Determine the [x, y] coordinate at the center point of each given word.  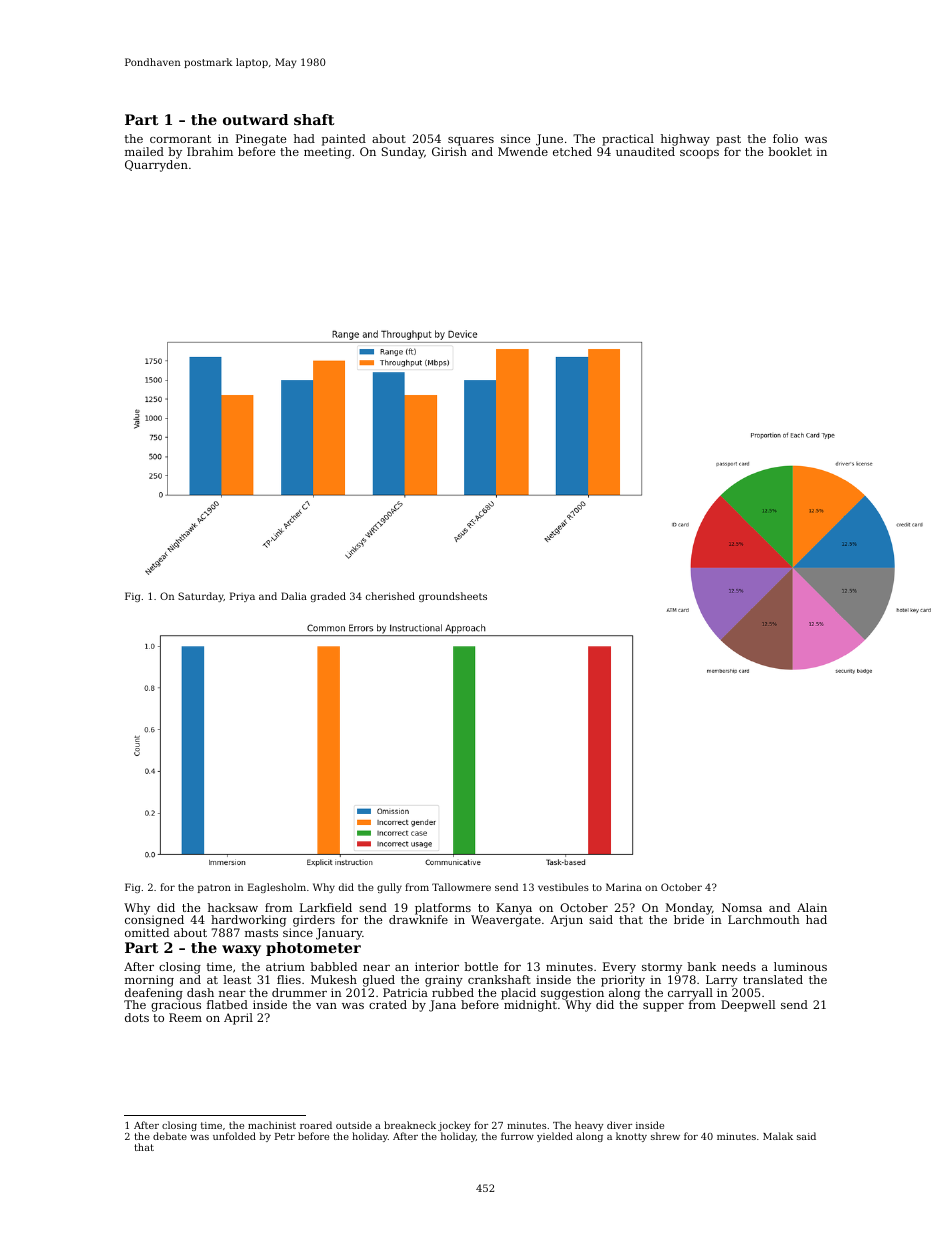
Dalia [294, 596]
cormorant [180, 139]
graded [328, 597]
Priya [242, 597]
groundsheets [453, 597]
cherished [390, 596]
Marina [624, 887]
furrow [517, 1136]
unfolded [234, 1136]
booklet [790, 151]
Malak [778, 1136]
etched [572, 151]
